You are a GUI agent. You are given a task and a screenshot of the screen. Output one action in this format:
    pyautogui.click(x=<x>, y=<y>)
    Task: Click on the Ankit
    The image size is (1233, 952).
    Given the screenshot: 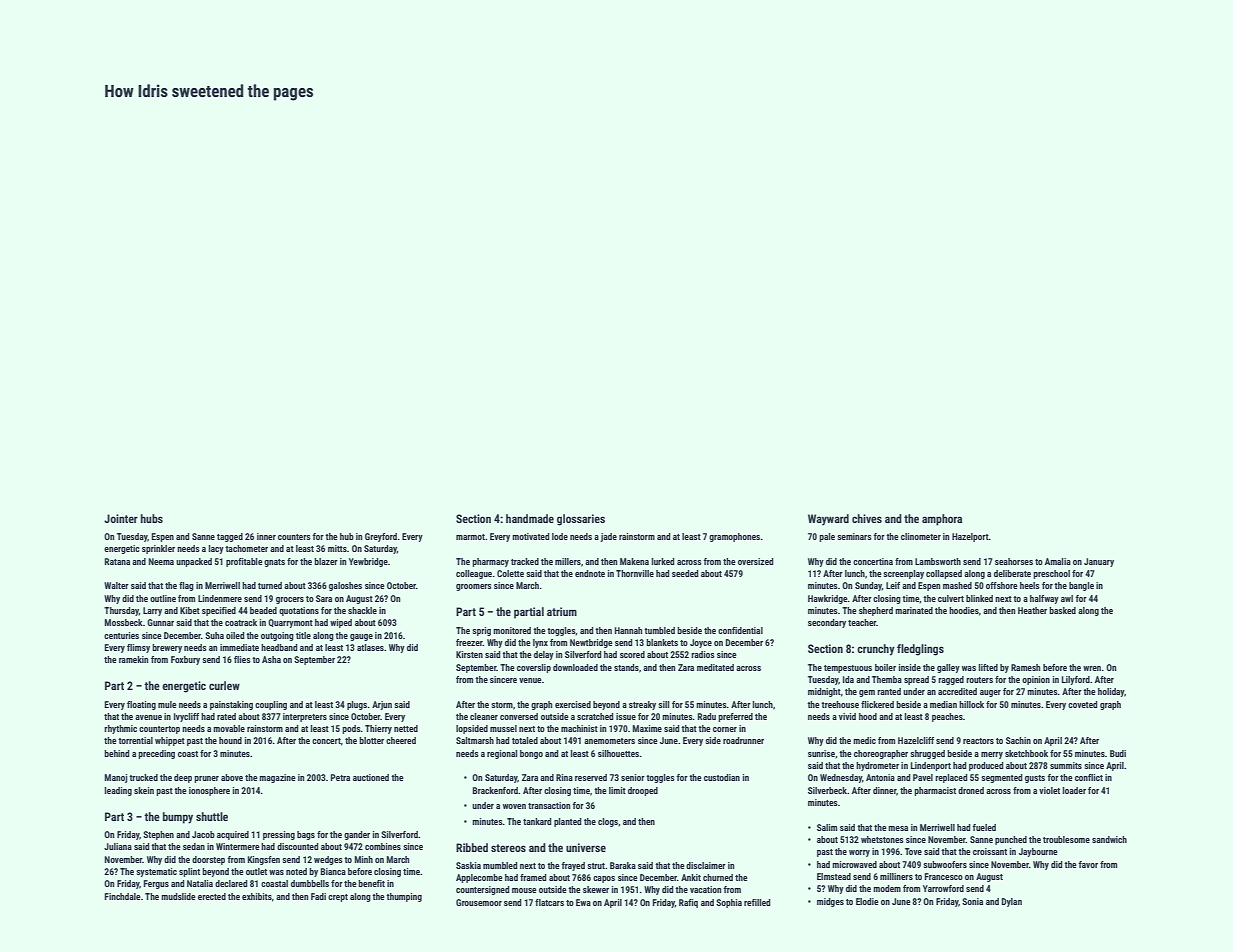 What is the action you would take?
    pyautogui.click(x=691, y=877)
